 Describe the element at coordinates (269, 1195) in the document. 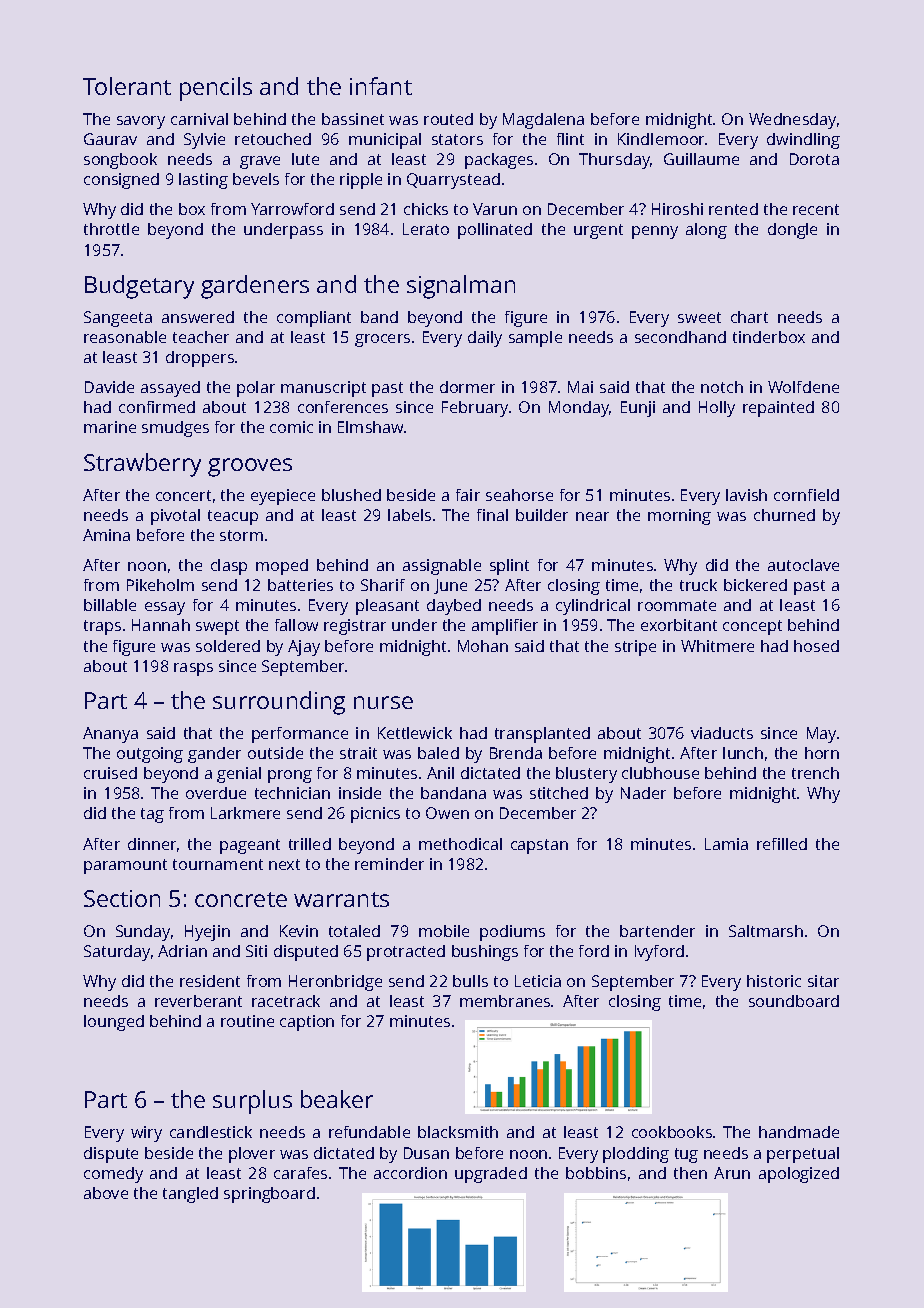

I see `springboard` at that location.
